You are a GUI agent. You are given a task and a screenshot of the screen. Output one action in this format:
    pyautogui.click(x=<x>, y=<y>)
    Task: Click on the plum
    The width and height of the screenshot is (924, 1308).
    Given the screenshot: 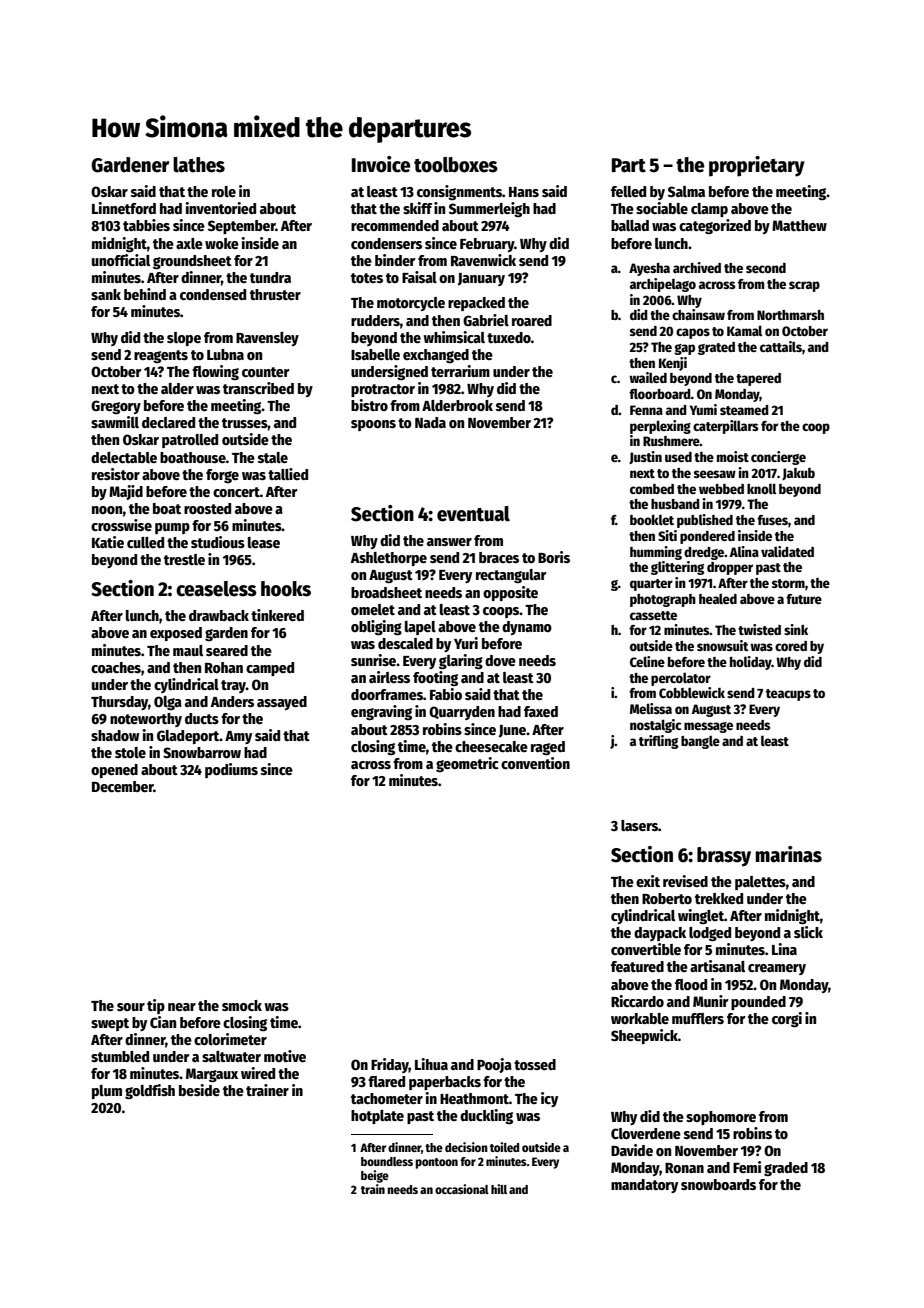 What is the action you would take?
    pyautogui.click(x=107, y=1092)
